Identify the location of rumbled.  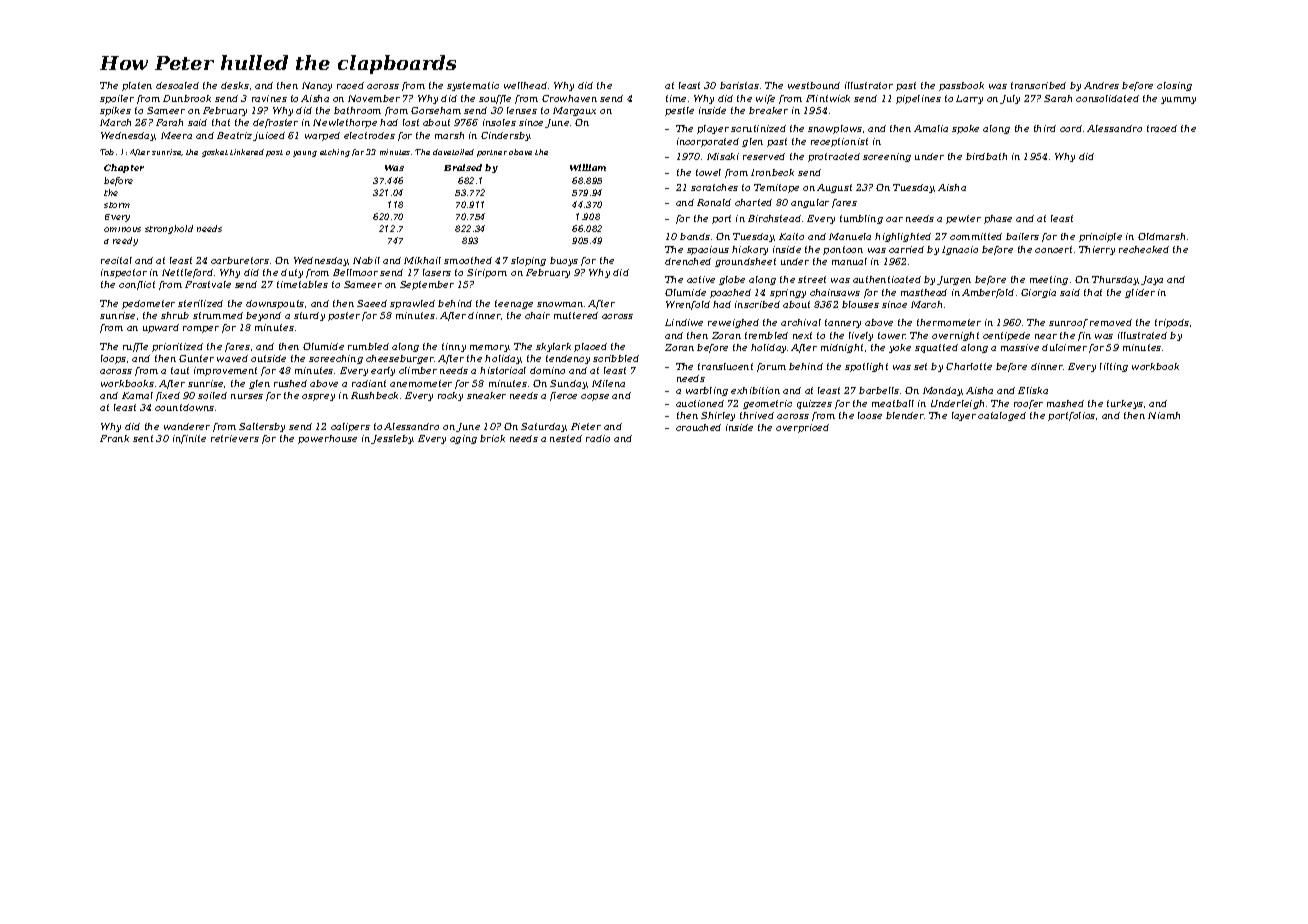
(368, 346).
